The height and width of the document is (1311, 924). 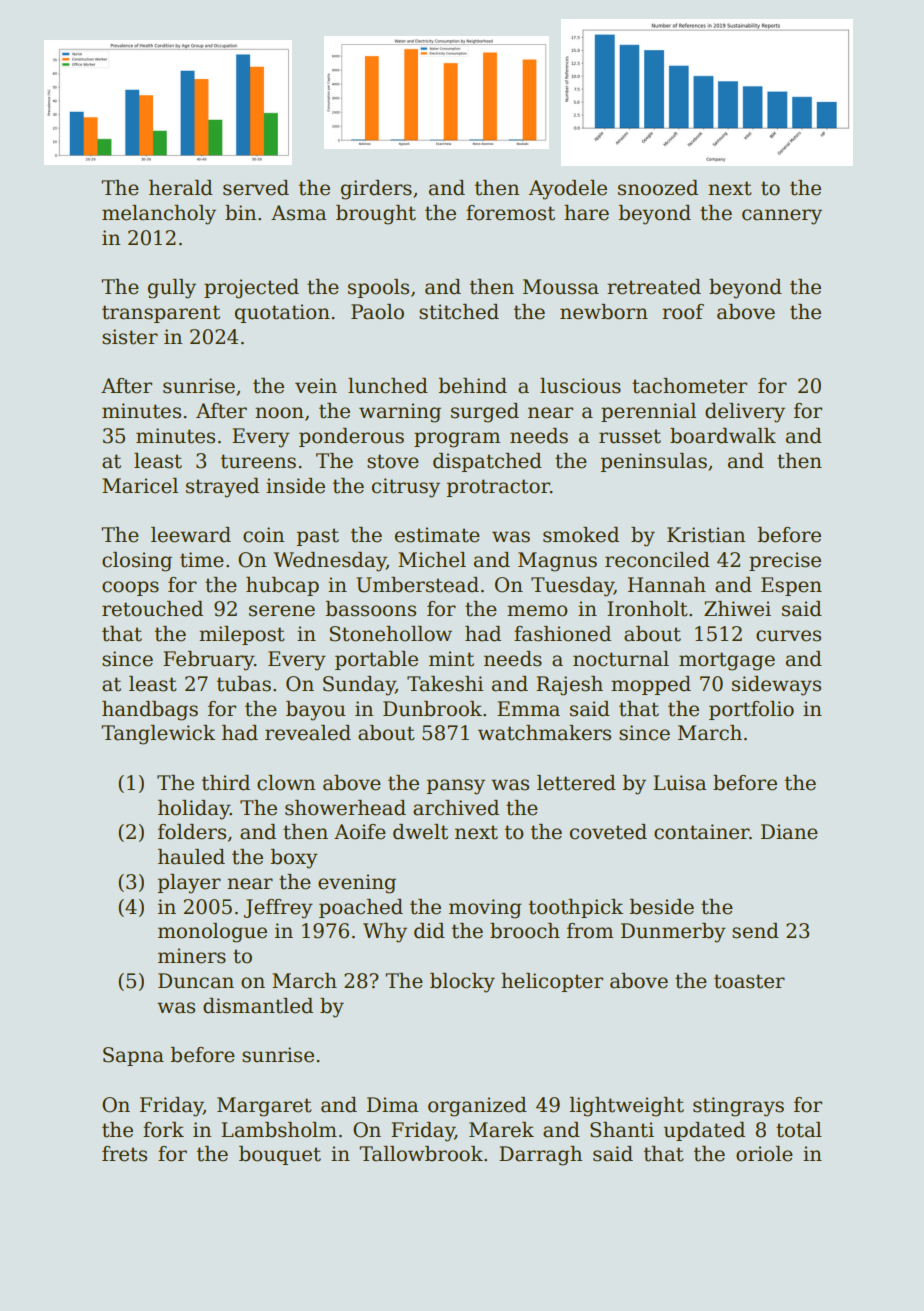 What do you see at coordinates (608, 832) in the document?
I see `coveted` at bounding box center [608, 832].
